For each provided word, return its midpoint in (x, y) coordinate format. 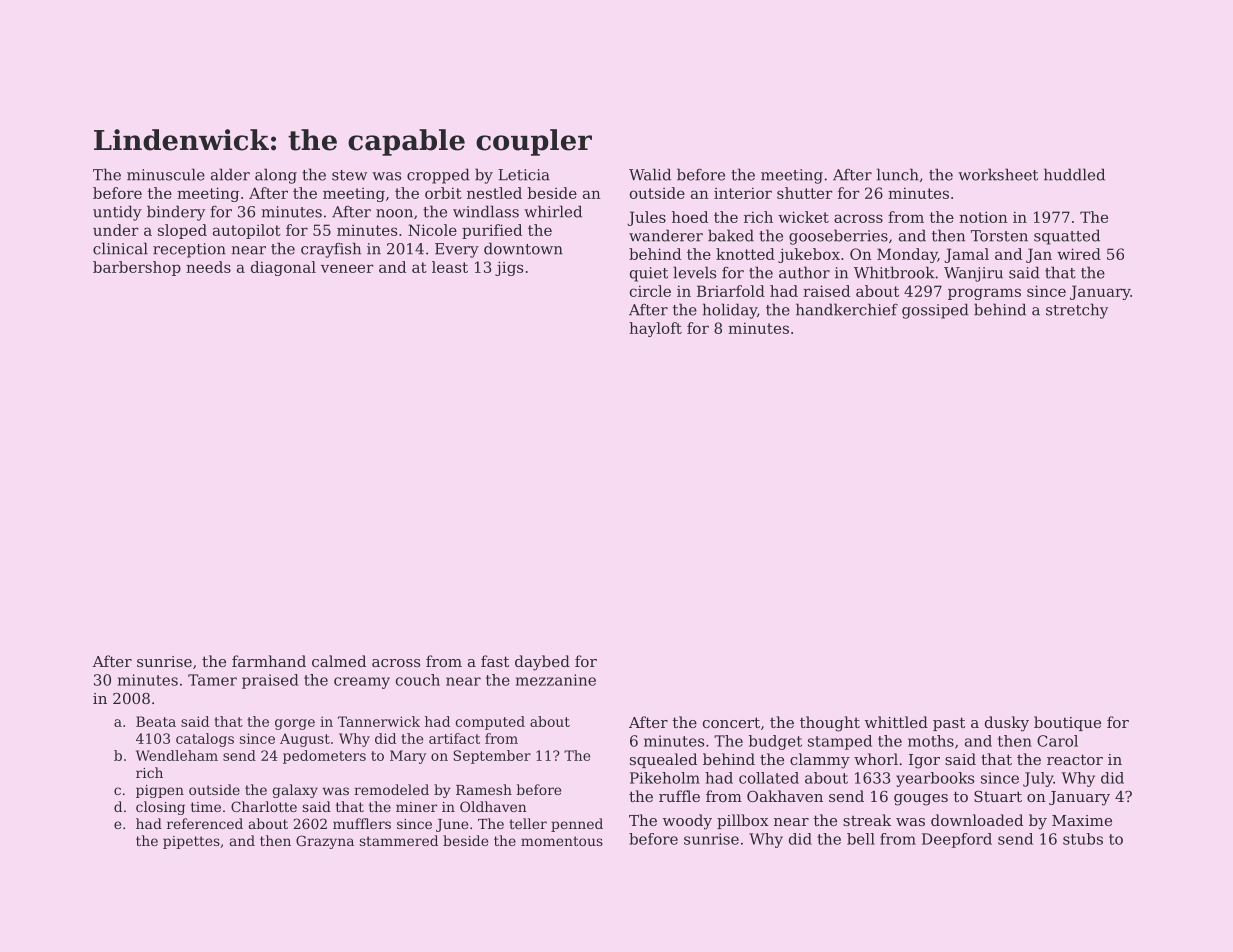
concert (731, 722)
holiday (730, 311)
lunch (898, 174)
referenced (205, 823)
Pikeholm (665, 778)
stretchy (1077, 311)
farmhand (269, 661)
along (276, 176)
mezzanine (556, 680)
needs (208, 267)
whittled (896, 722)
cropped (438, 176)
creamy (362, 683)
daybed (542, 663)
